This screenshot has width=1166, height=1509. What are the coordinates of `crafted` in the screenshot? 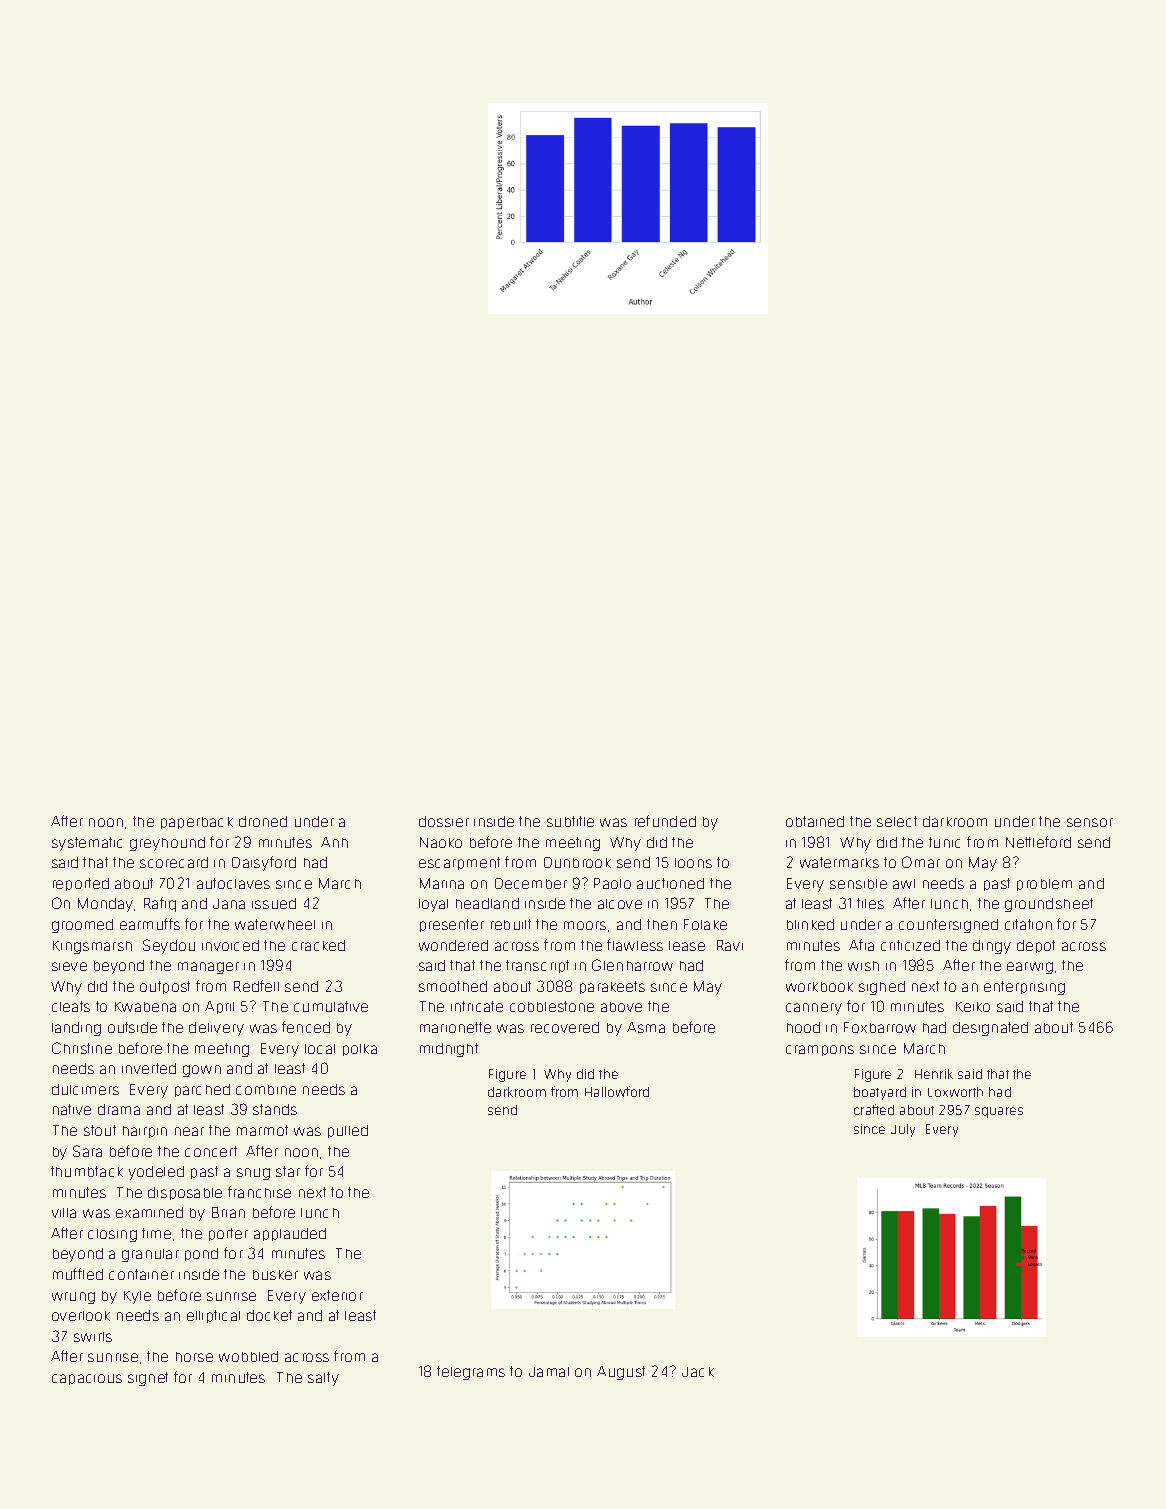 It's located at (874, 1109).
